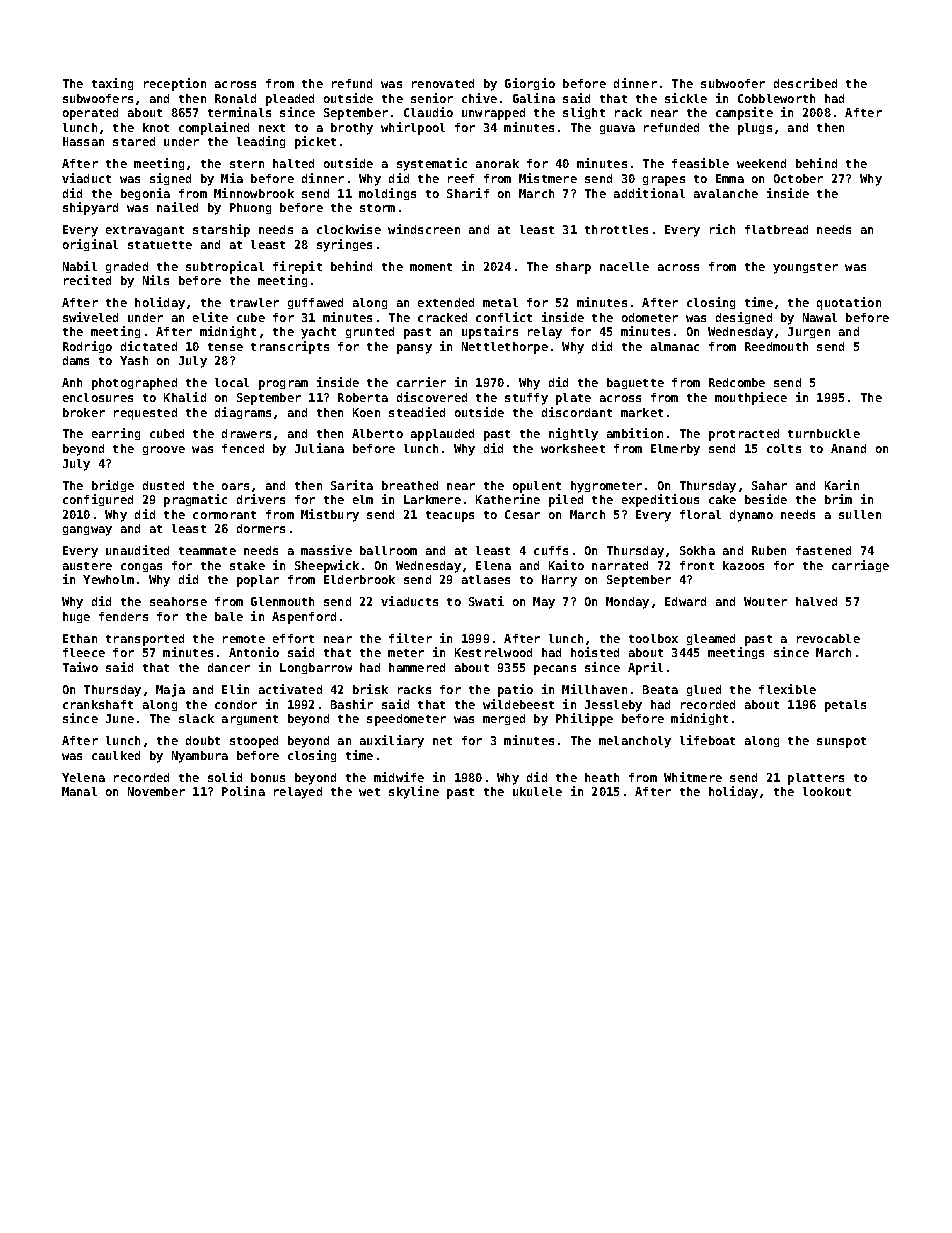  Describe the element at coordinates (442, 435) in the page. I see `applauded` at that location.
